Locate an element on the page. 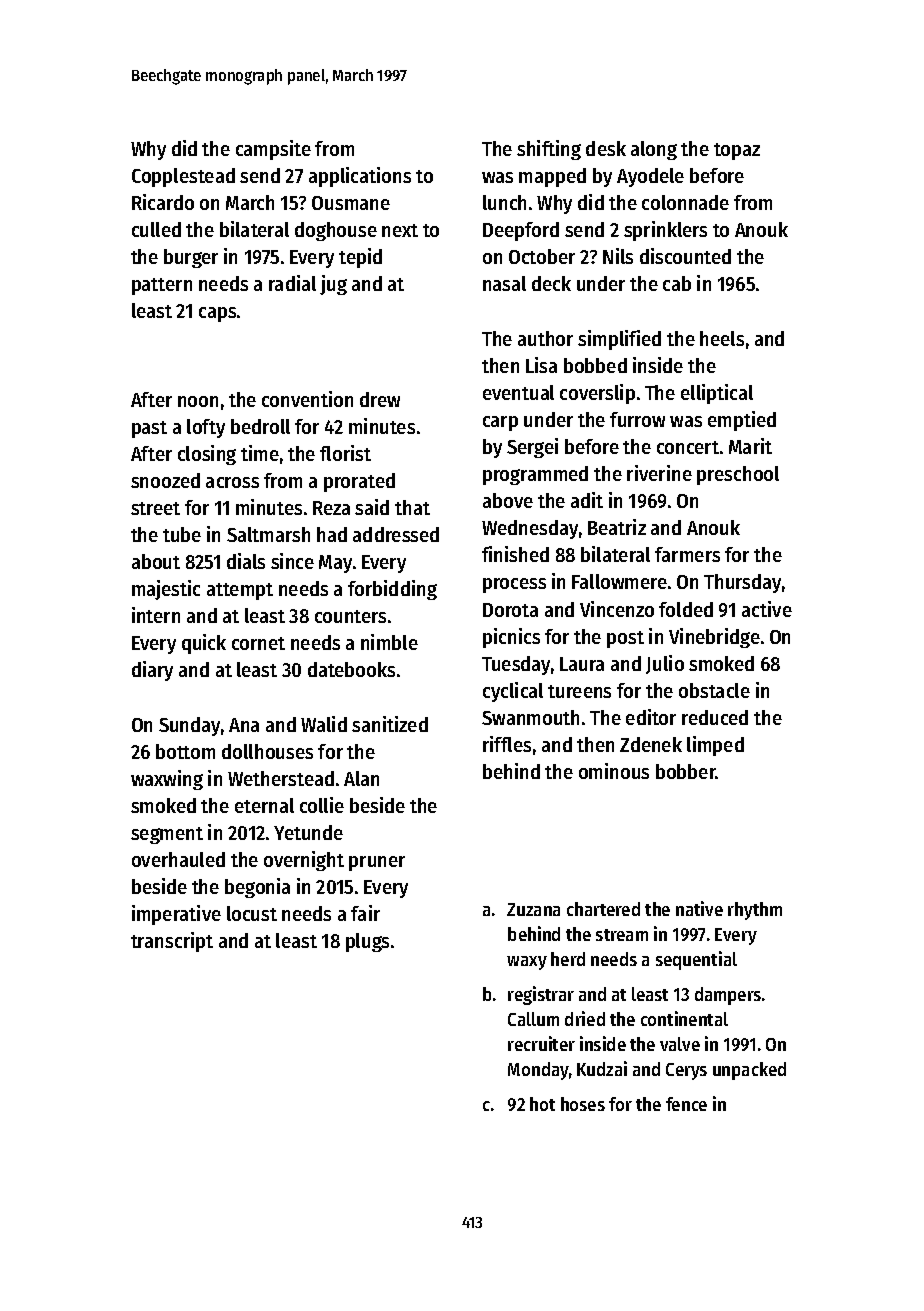 This page has height=1311, width=924. heels is located at coordinates (722, 338).
